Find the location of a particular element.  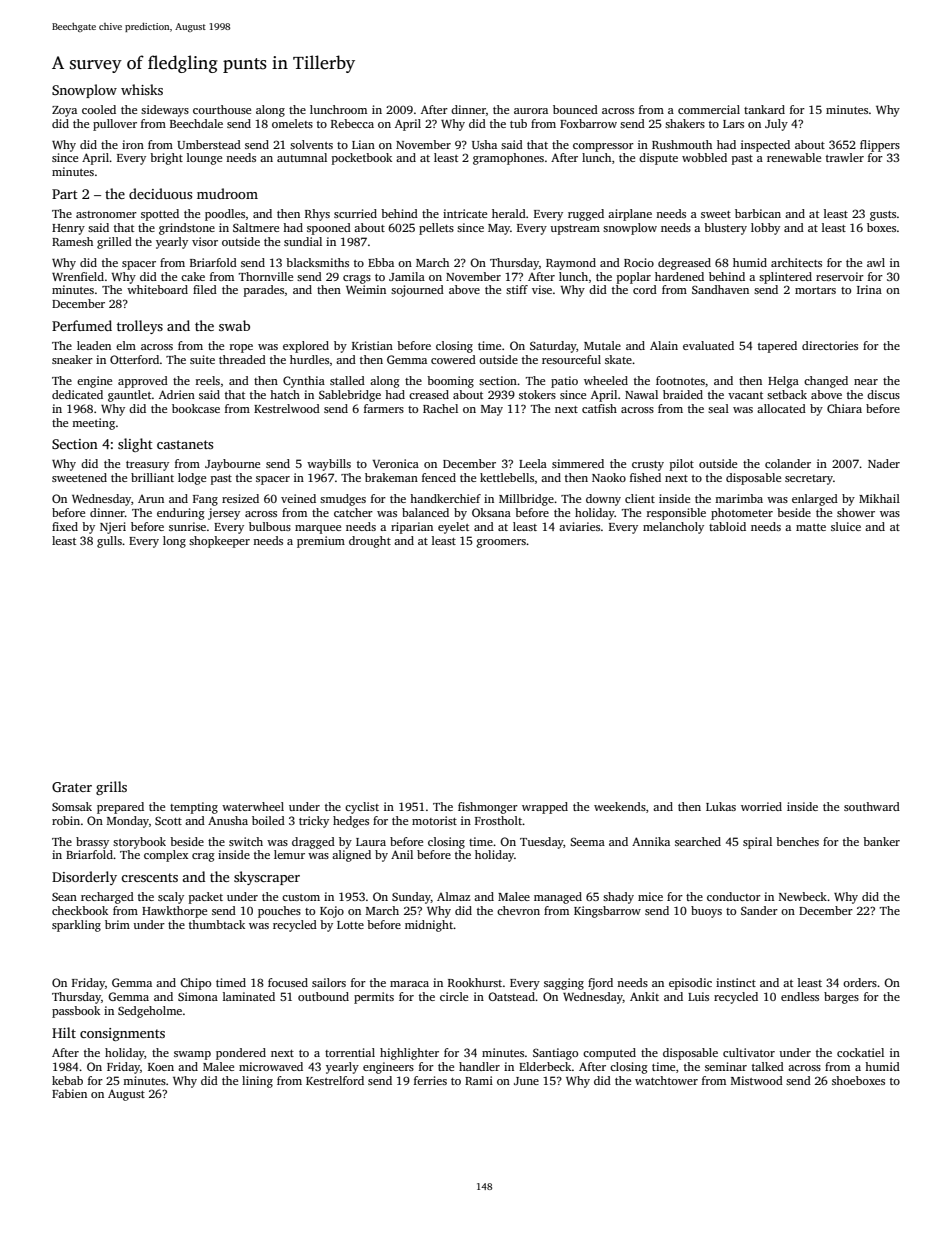

Mistwood is located at coordinates (757, 1080).
